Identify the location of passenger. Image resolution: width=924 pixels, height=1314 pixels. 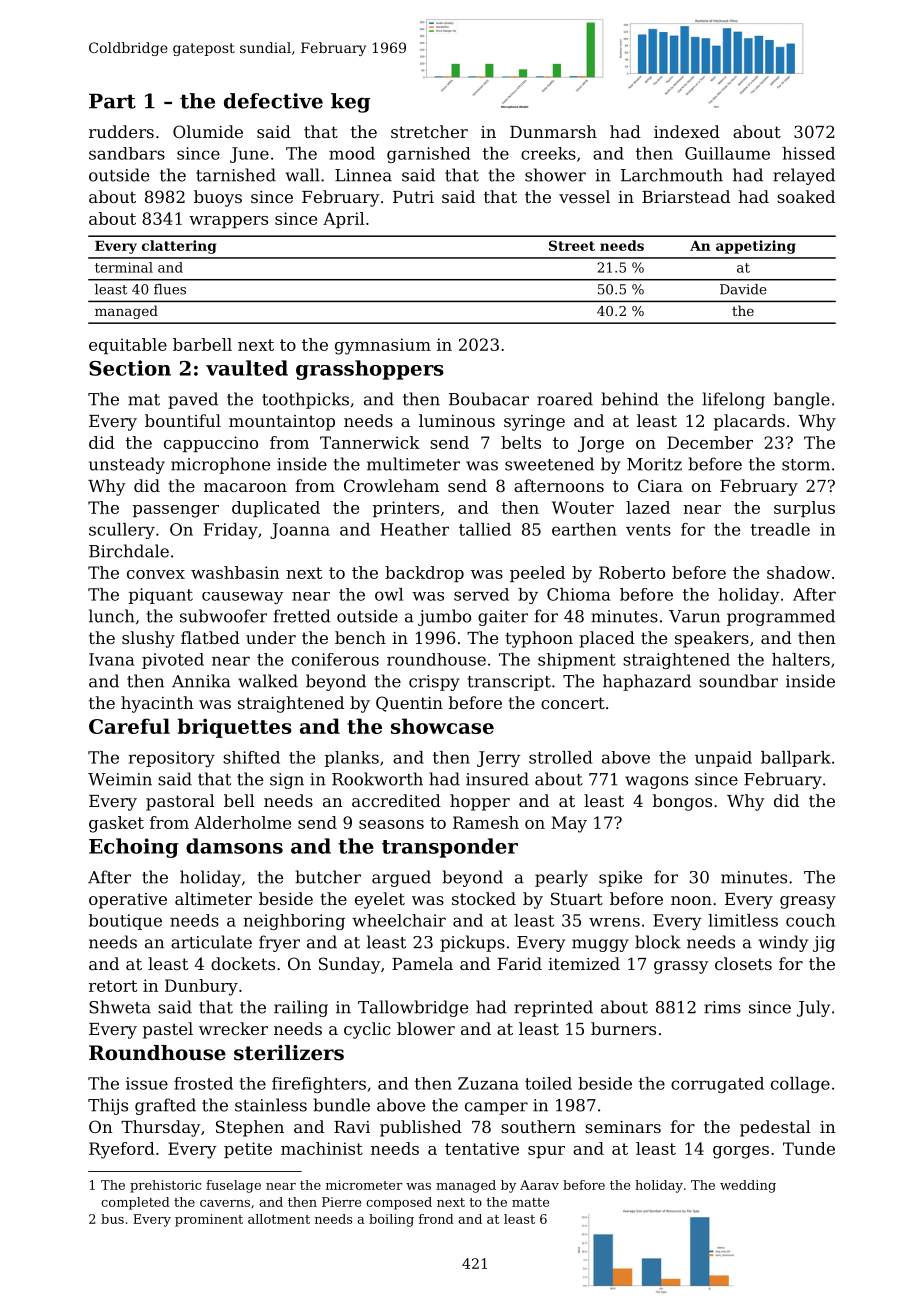
(176, 511).
